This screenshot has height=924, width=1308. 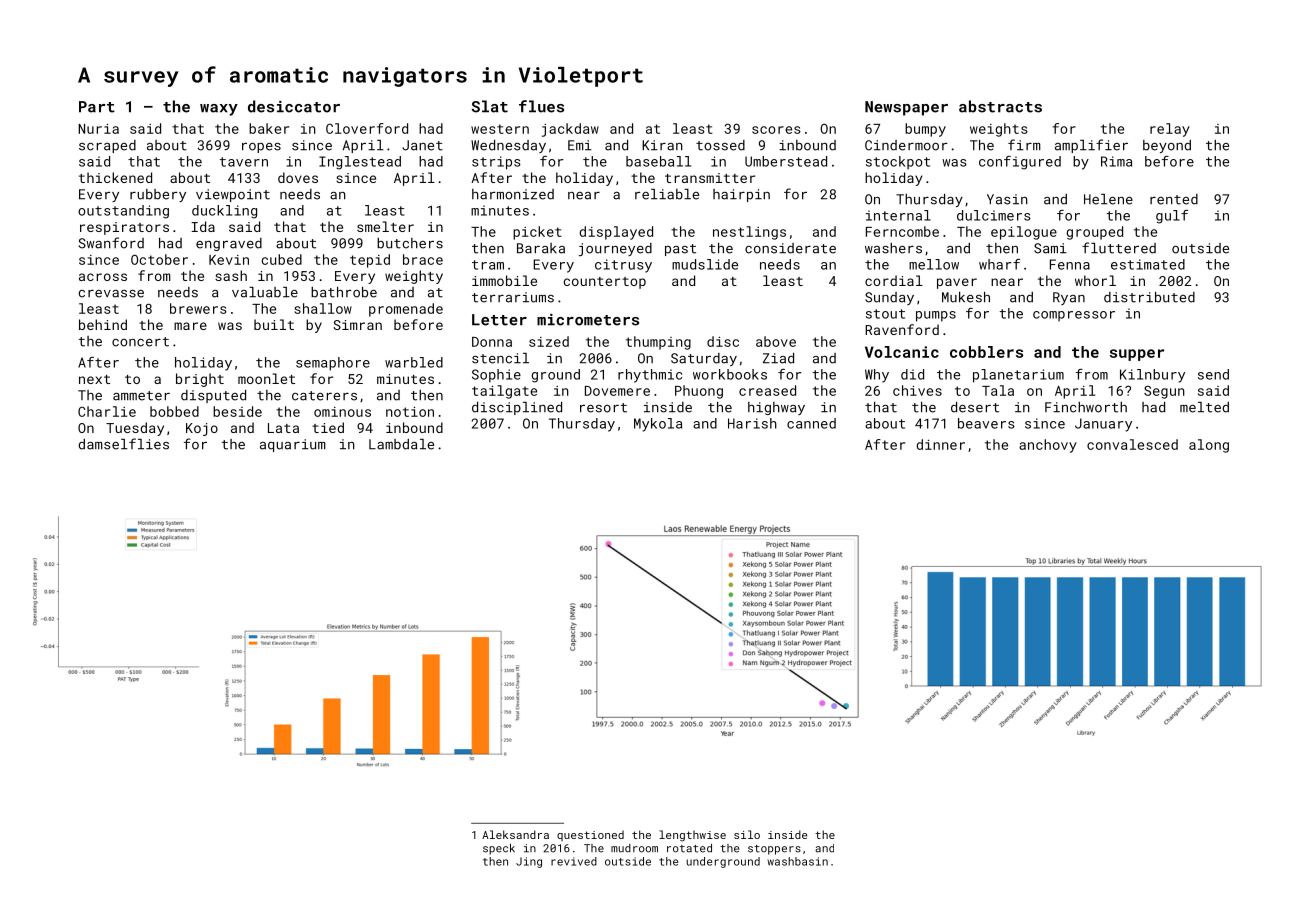 I want to click on questioned, so click(x=590, y=835).
